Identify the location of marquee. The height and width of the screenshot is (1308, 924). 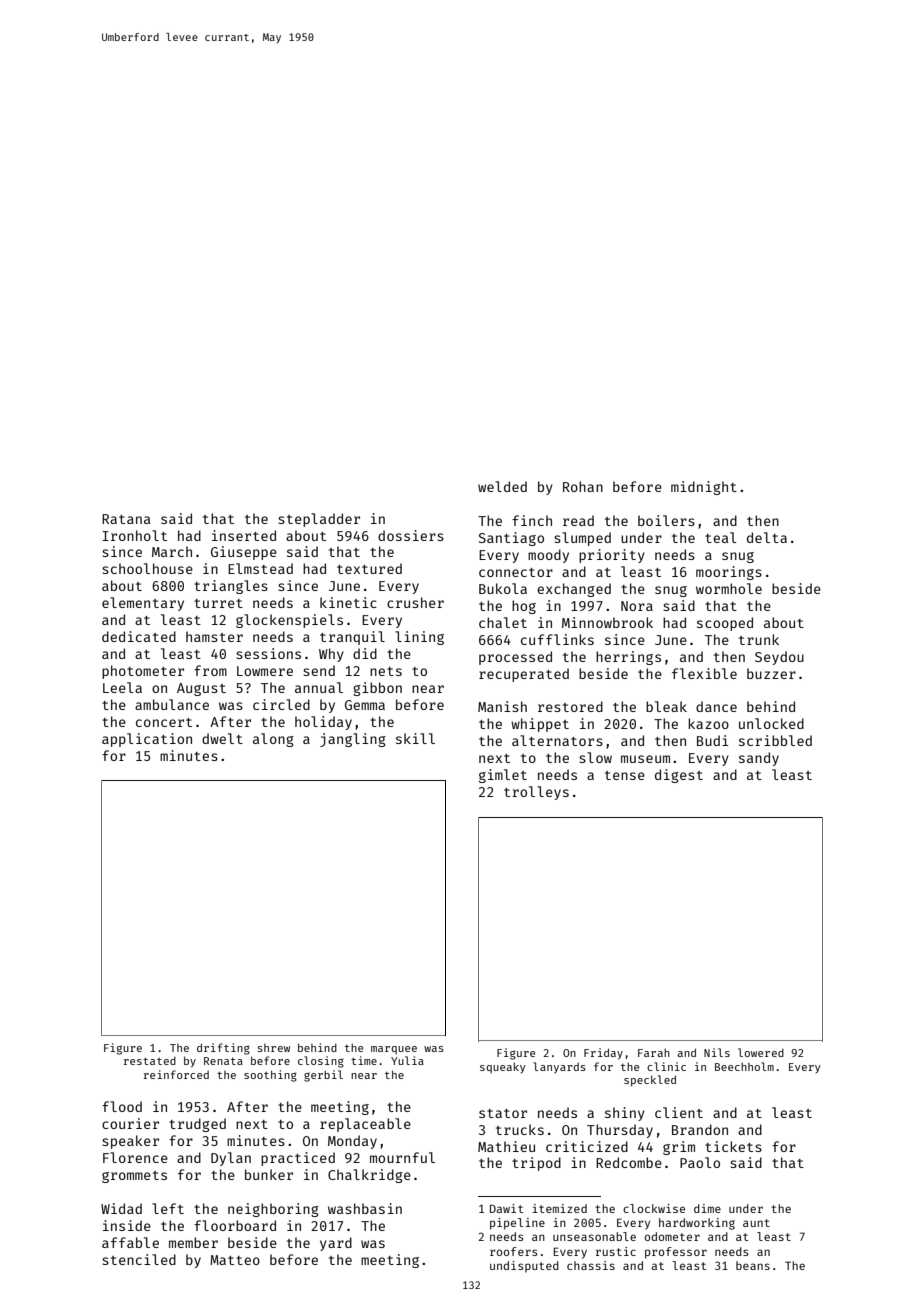
(394, 1050).
